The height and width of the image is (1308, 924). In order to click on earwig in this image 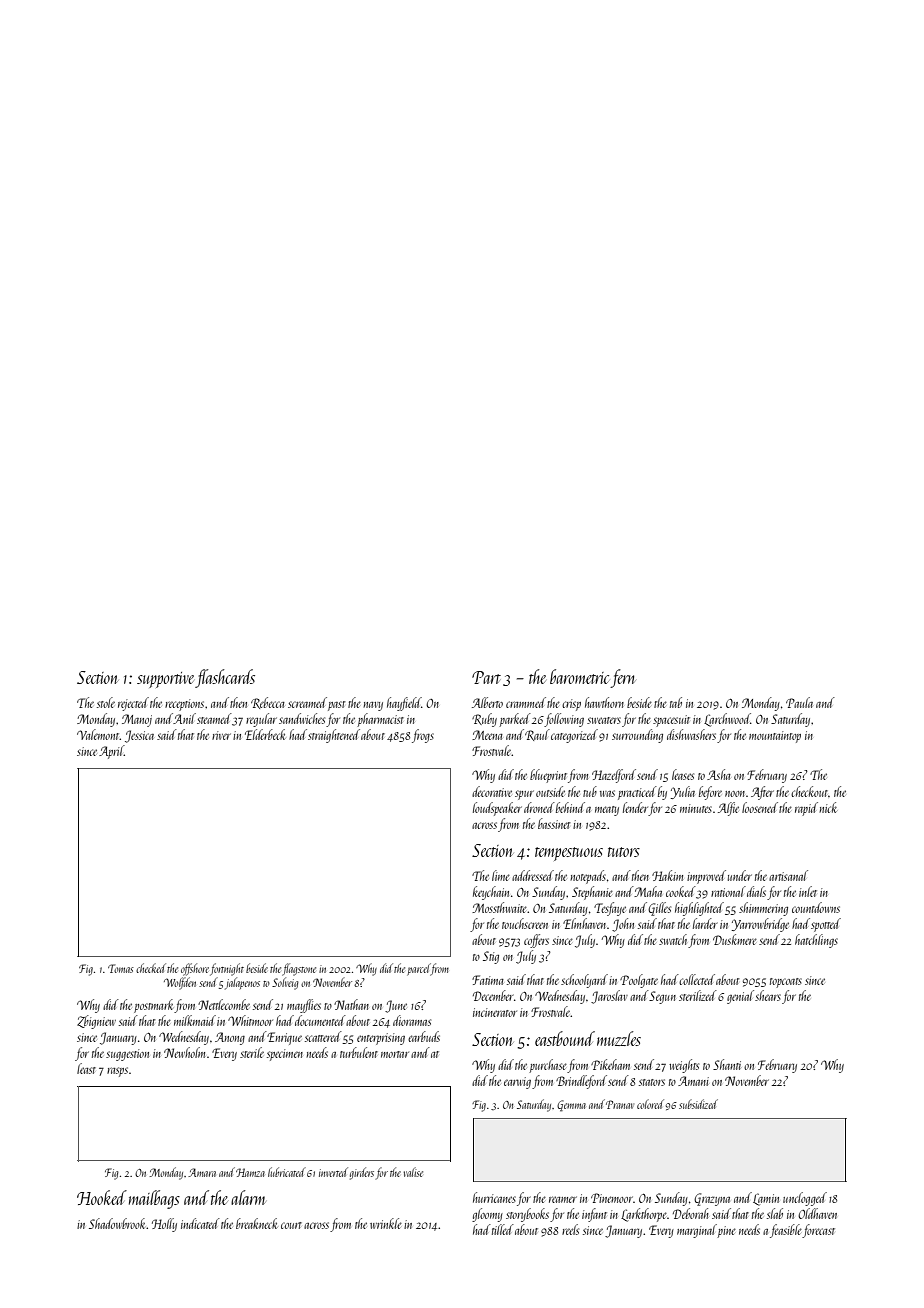, I will do `click(517, 1083)`.
